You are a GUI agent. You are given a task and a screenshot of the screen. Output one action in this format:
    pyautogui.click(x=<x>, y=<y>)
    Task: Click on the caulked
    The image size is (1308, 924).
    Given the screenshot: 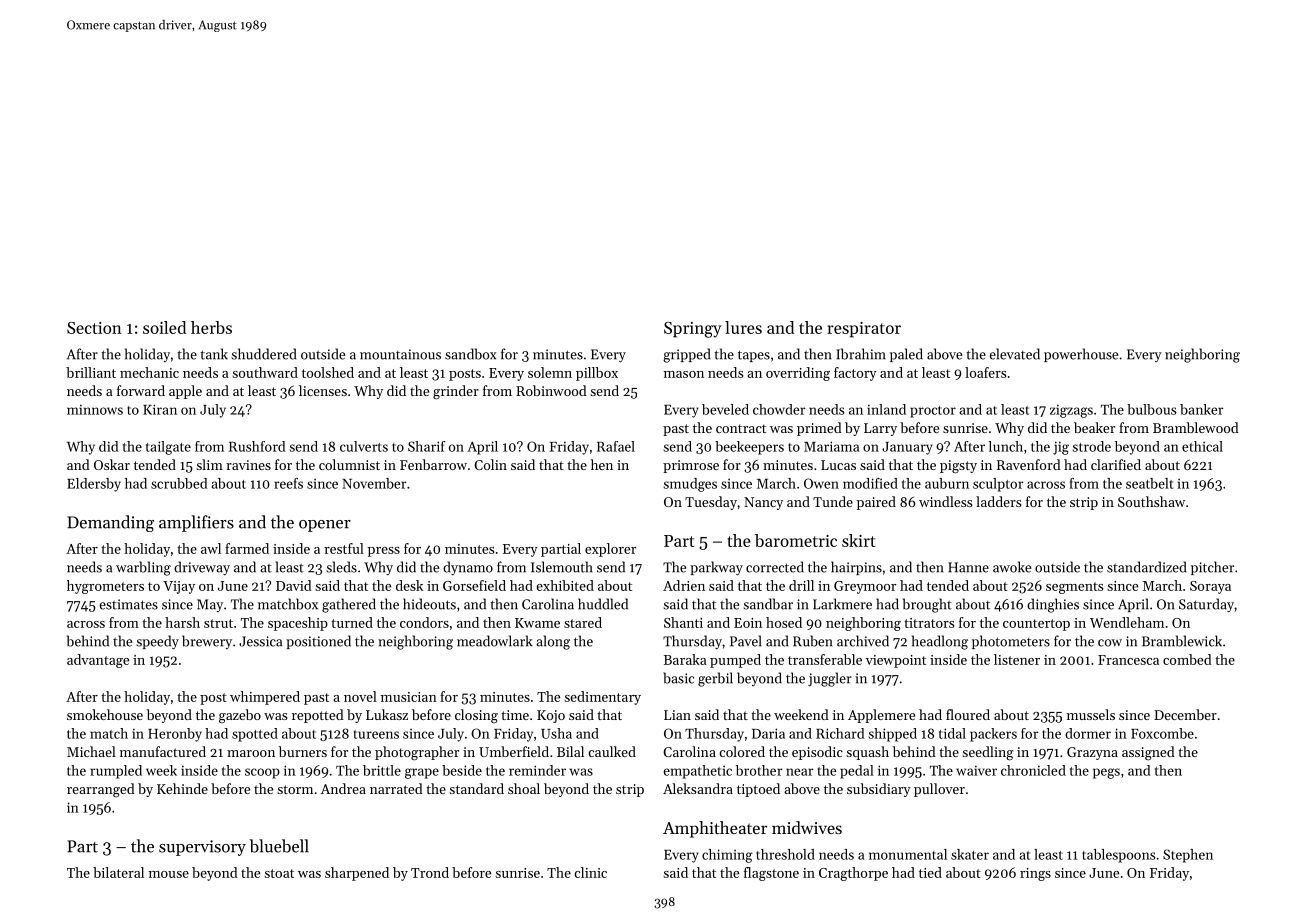 What is the action you would take?
    pyautogui.click(x=612, y=751)
